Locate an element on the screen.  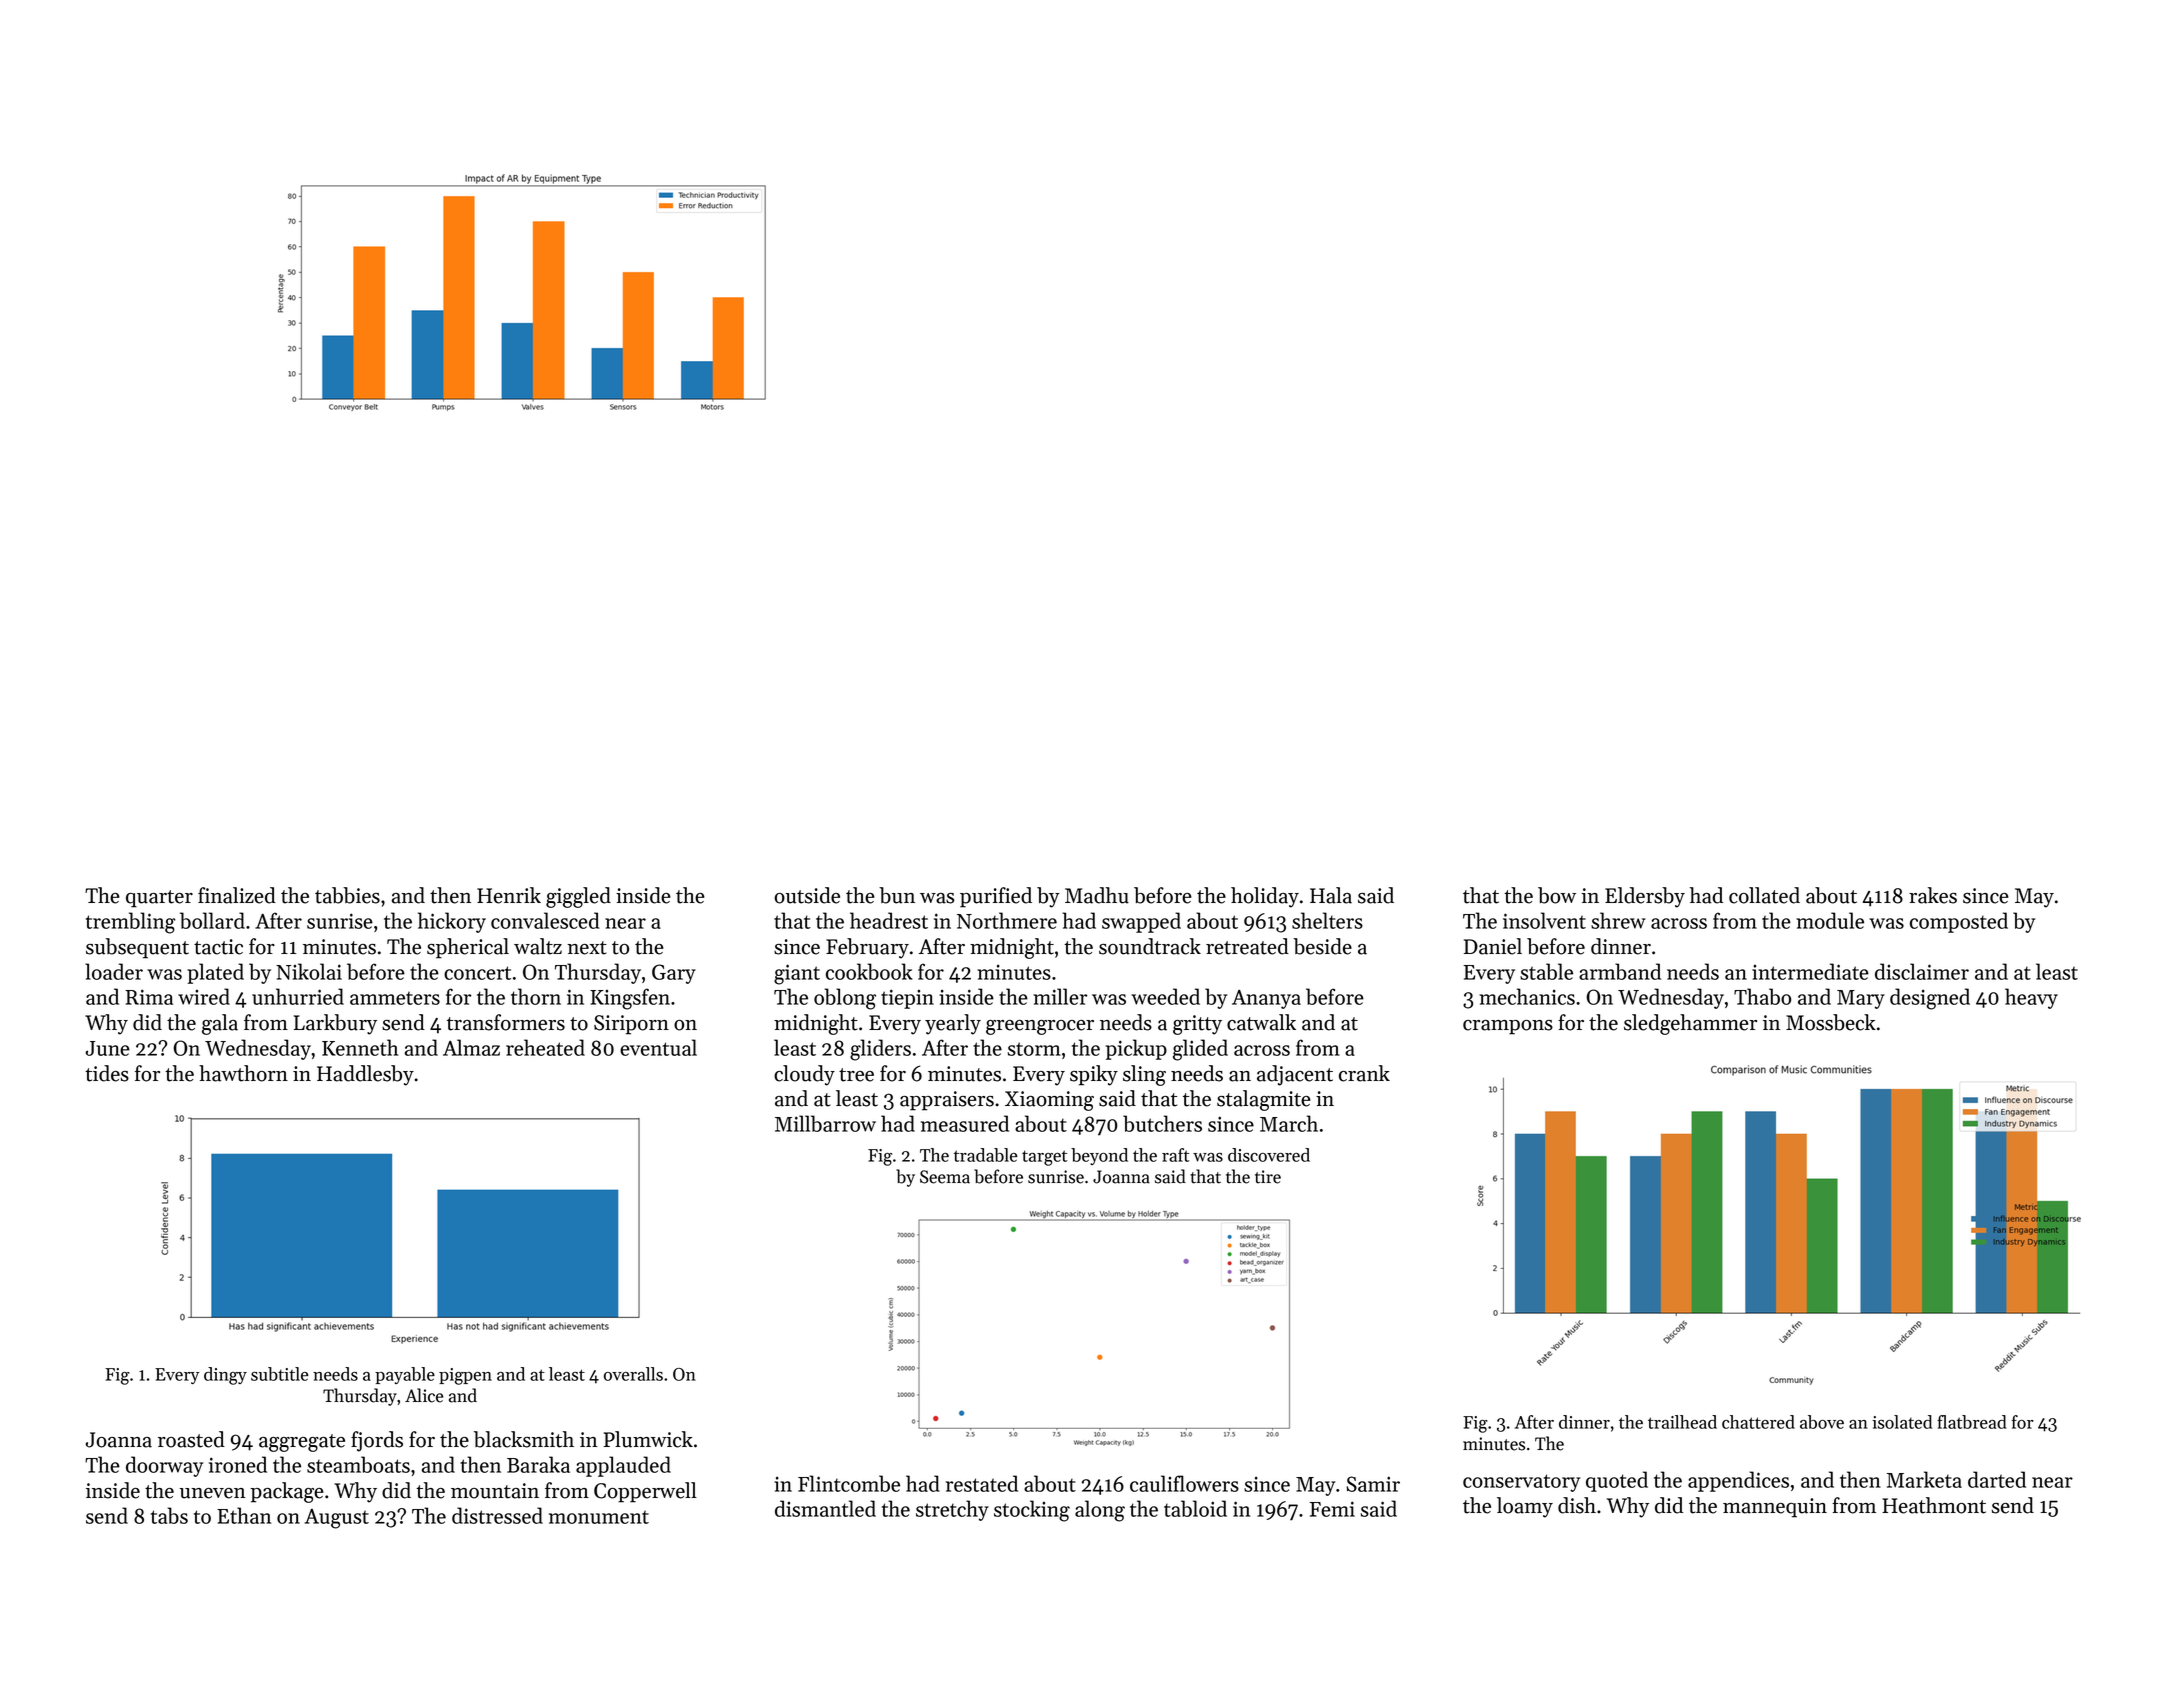
overalls is located at coordinates (633, 1374).
